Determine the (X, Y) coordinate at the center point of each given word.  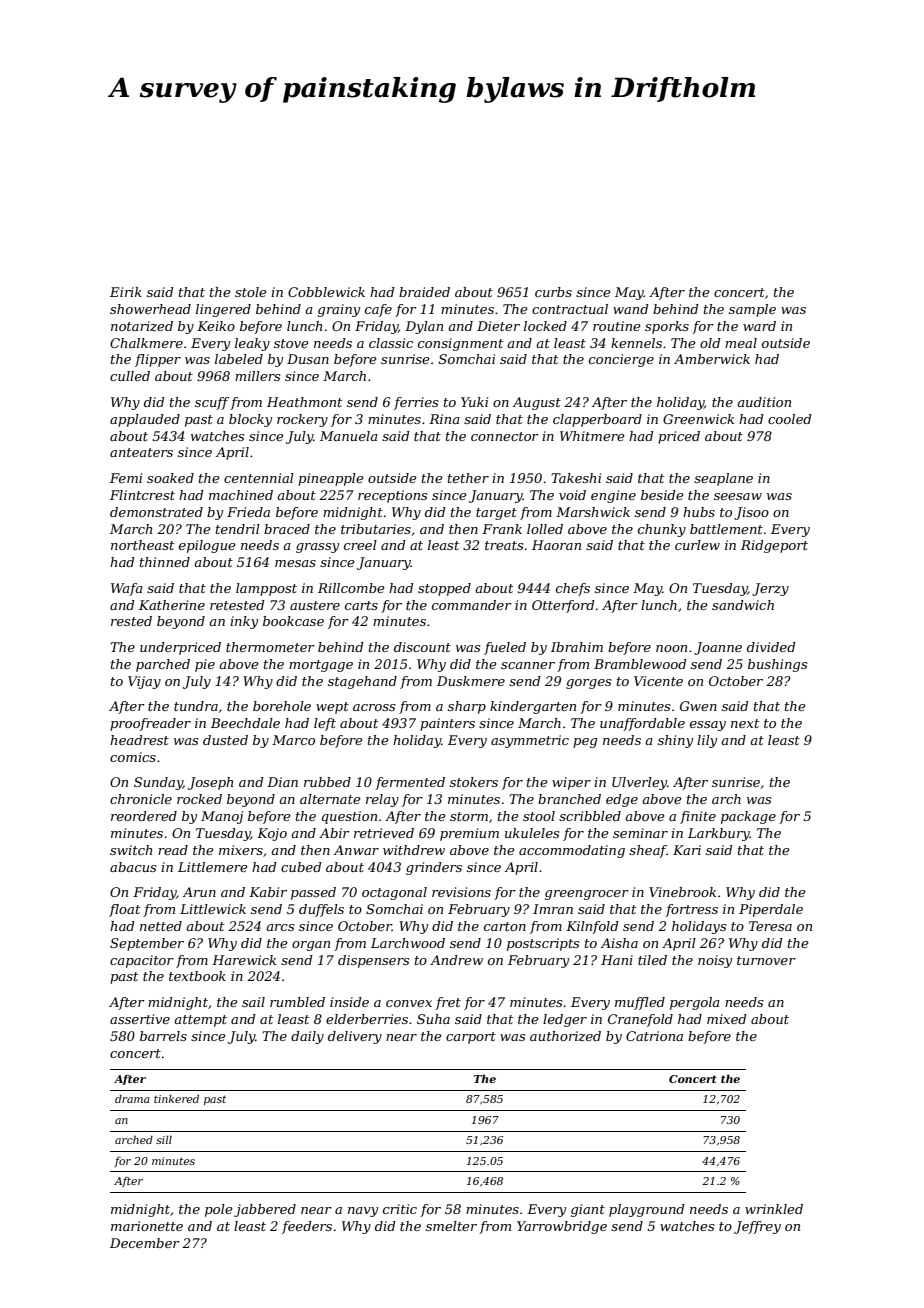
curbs (553, 292)
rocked (199, 799)
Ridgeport (774, 546)
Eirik (126, 292)
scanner (528, 665)
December (145, 1243)
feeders (307, 1227)
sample (752, 310)
